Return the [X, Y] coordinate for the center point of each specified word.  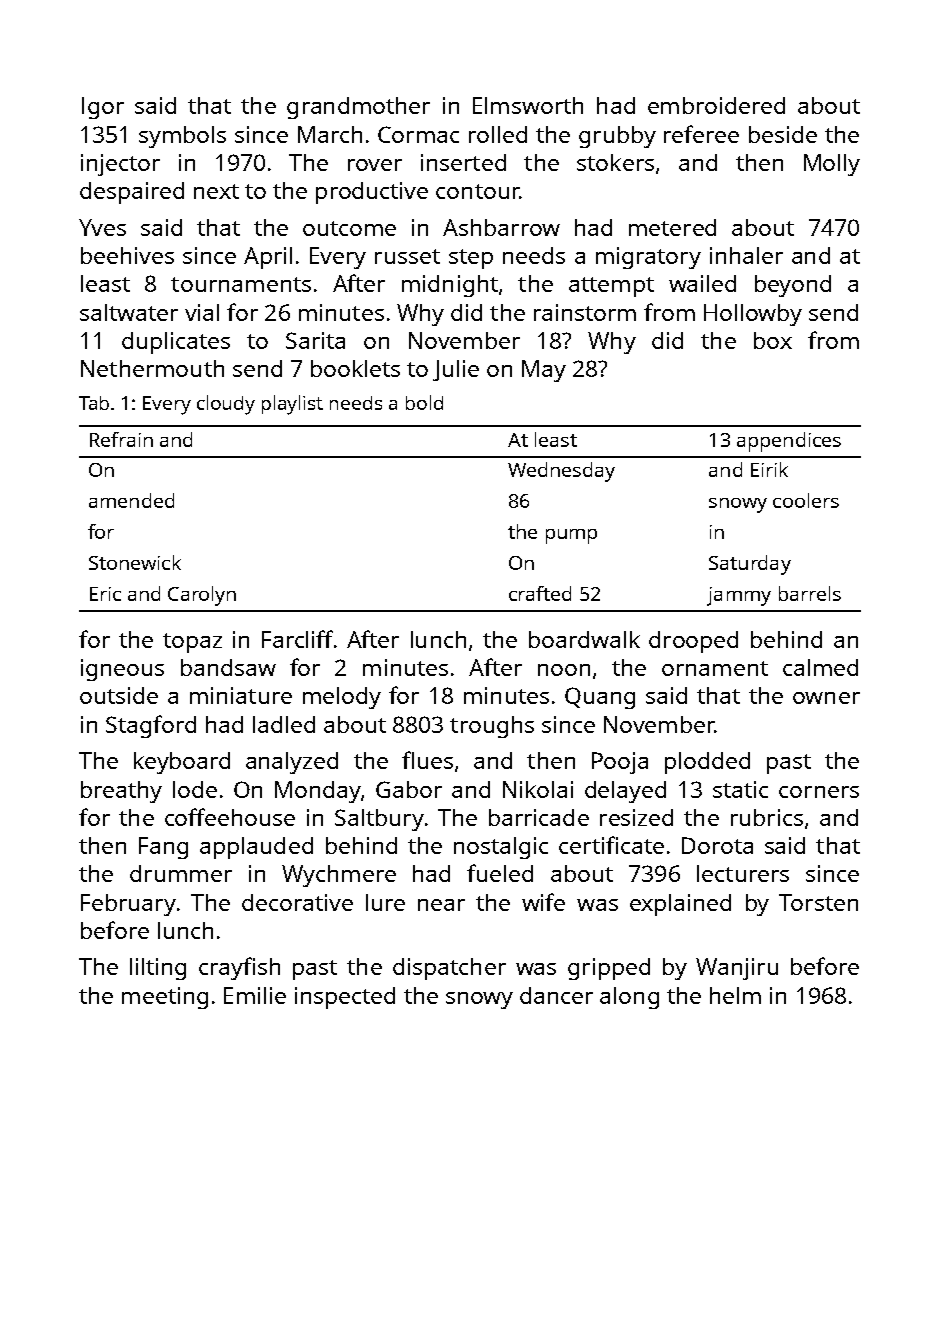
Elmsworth [528, 105]
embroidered [716, 105]
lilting [158, 969]
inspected [345, 998]
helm [735, 995]
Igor [103, 108]
